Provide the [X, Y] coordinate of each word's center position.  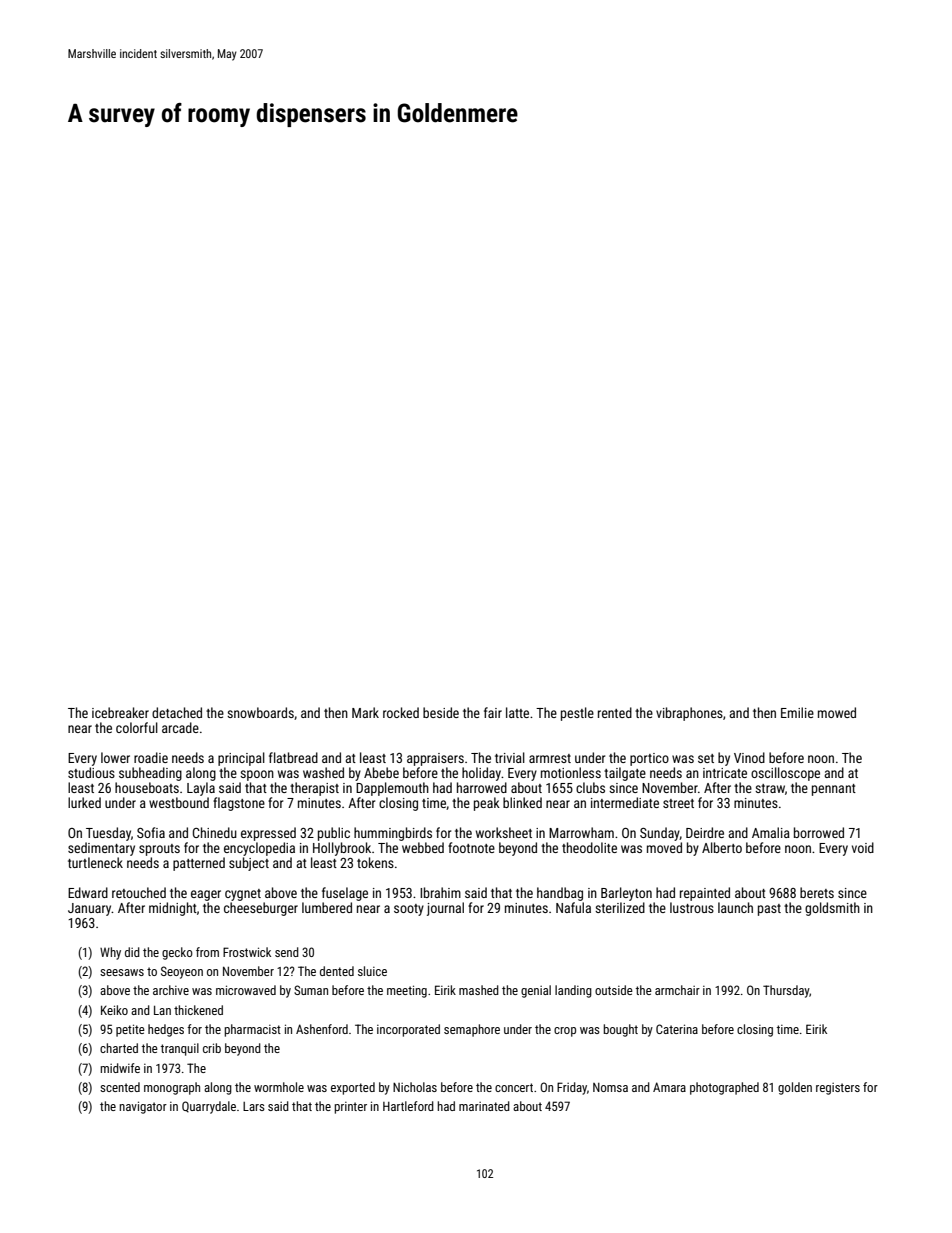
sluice [372, 971]
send [287, 952]
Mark [365, 712]
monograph [172, 1088]
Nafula [573, 907]
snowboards [260, 712]
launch [735, 907]
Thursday [786, 991]
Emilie [797, 712]
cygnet [243, 895]
